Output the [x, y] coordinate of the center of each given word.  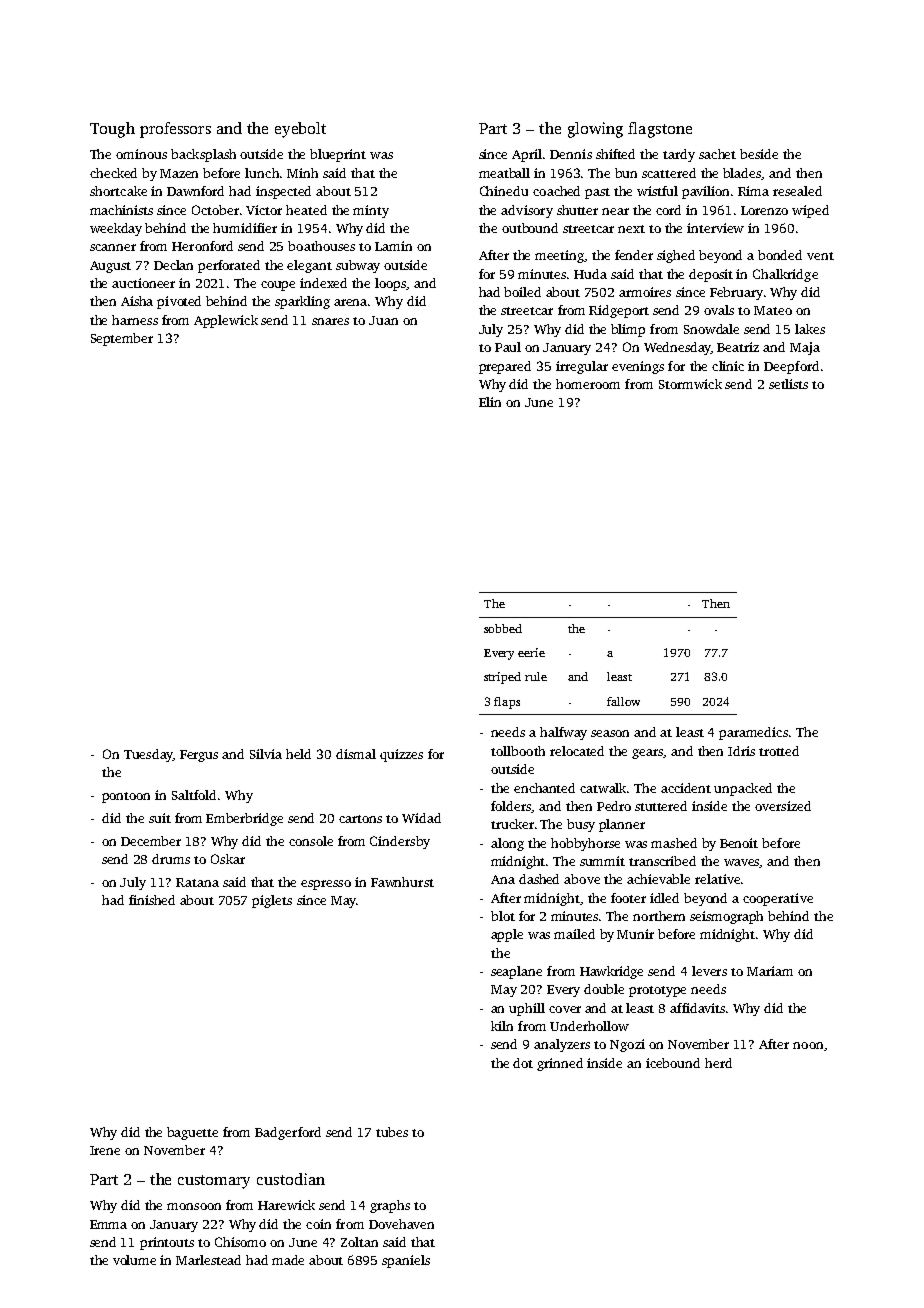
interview [715, 228]
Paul [508, 347]
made [288, 1260]
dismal [356, 754]
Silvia [266, 754]
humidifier [245, 228]
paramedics [753, 733]
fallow [623, 701]
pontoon [126, 797]
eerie [531, 652]
